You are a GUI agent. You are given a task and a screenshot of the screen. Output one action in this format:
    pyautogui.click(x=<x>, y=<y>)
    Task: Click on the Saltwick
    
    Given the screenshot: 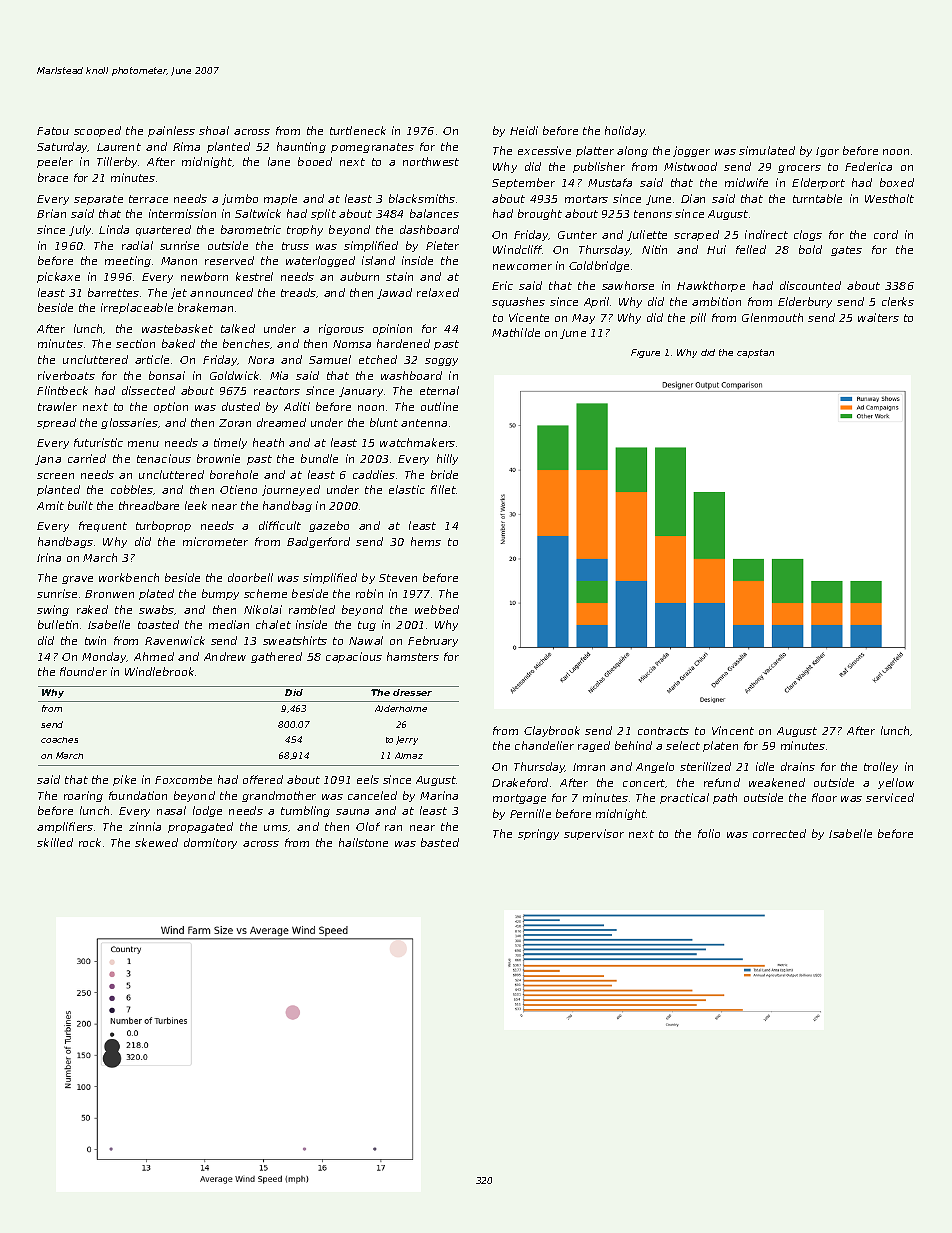 What is the action you would take?
    pyautogui.click(x=258, y=213)
